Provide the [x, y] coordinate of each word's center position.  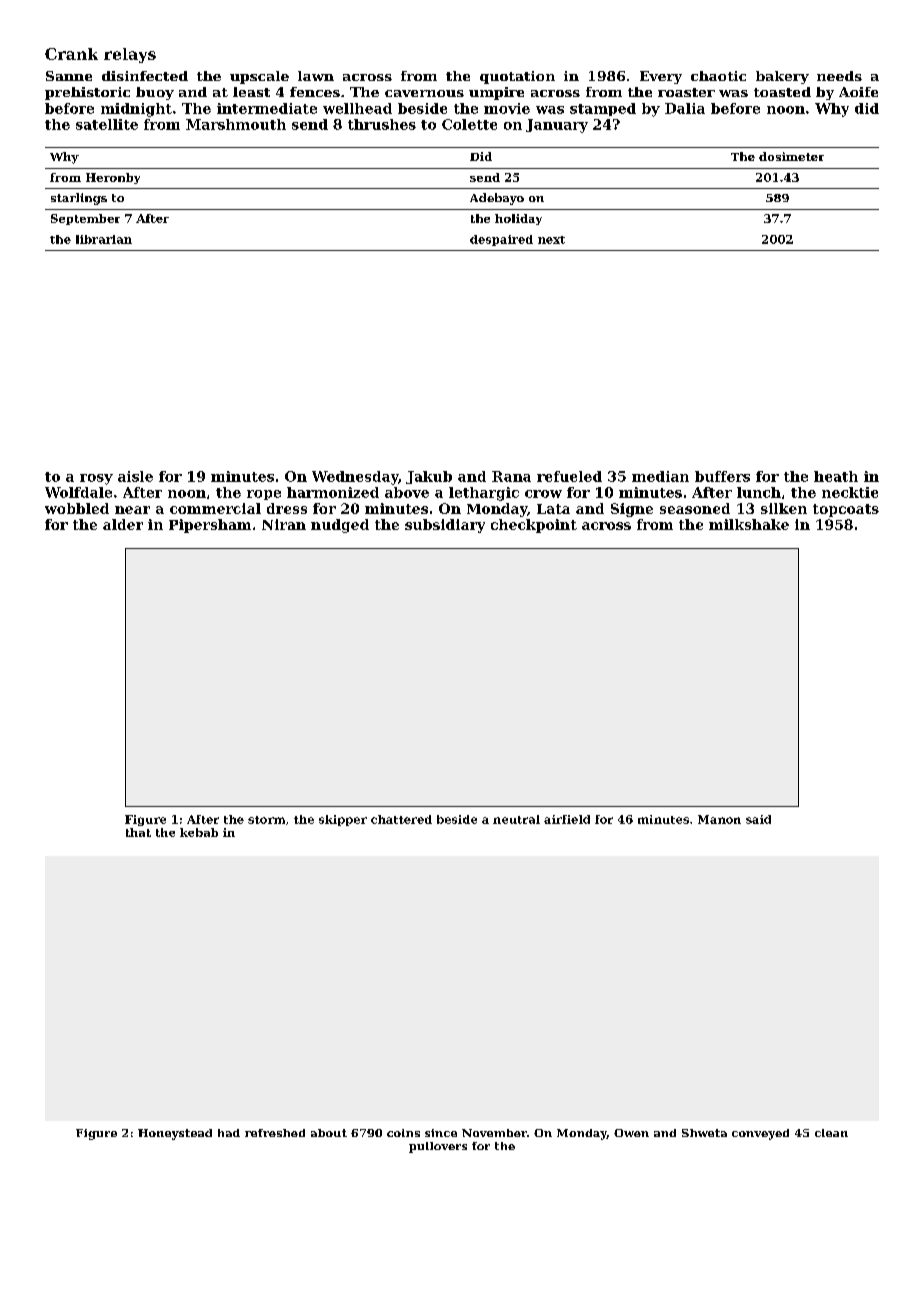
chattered [401, 819]
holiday [518, 219]
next [551, 240]
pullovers [438, 1147]
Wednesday [355, 478]
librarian [104, 239]
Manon [719, 819]
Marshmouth [236, 124]
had [229, 1133]
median [660, 476]
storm [266, 820]
